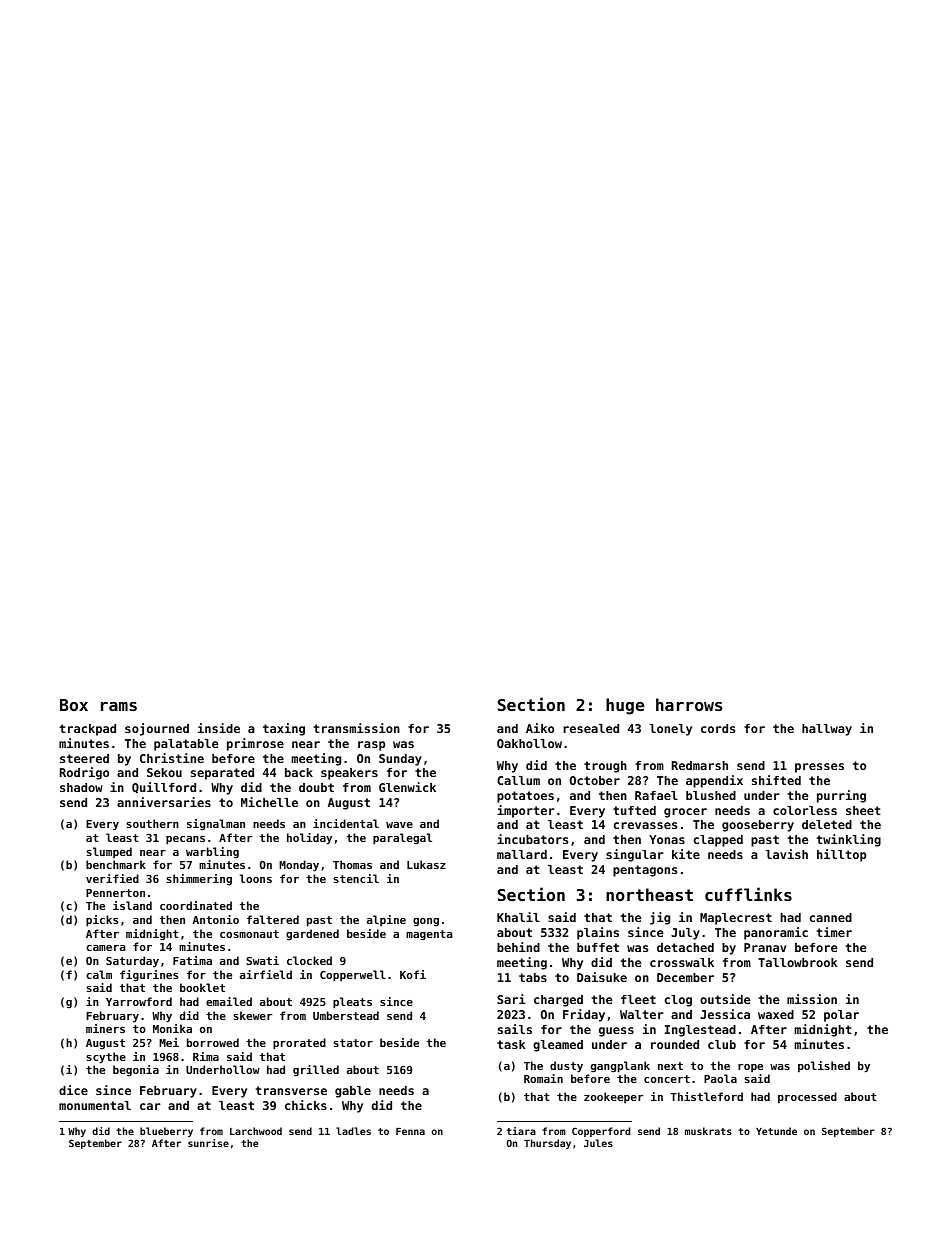 The height and width of the document is (1233, 952). I want to click on Aiko, so click(540, 728).
